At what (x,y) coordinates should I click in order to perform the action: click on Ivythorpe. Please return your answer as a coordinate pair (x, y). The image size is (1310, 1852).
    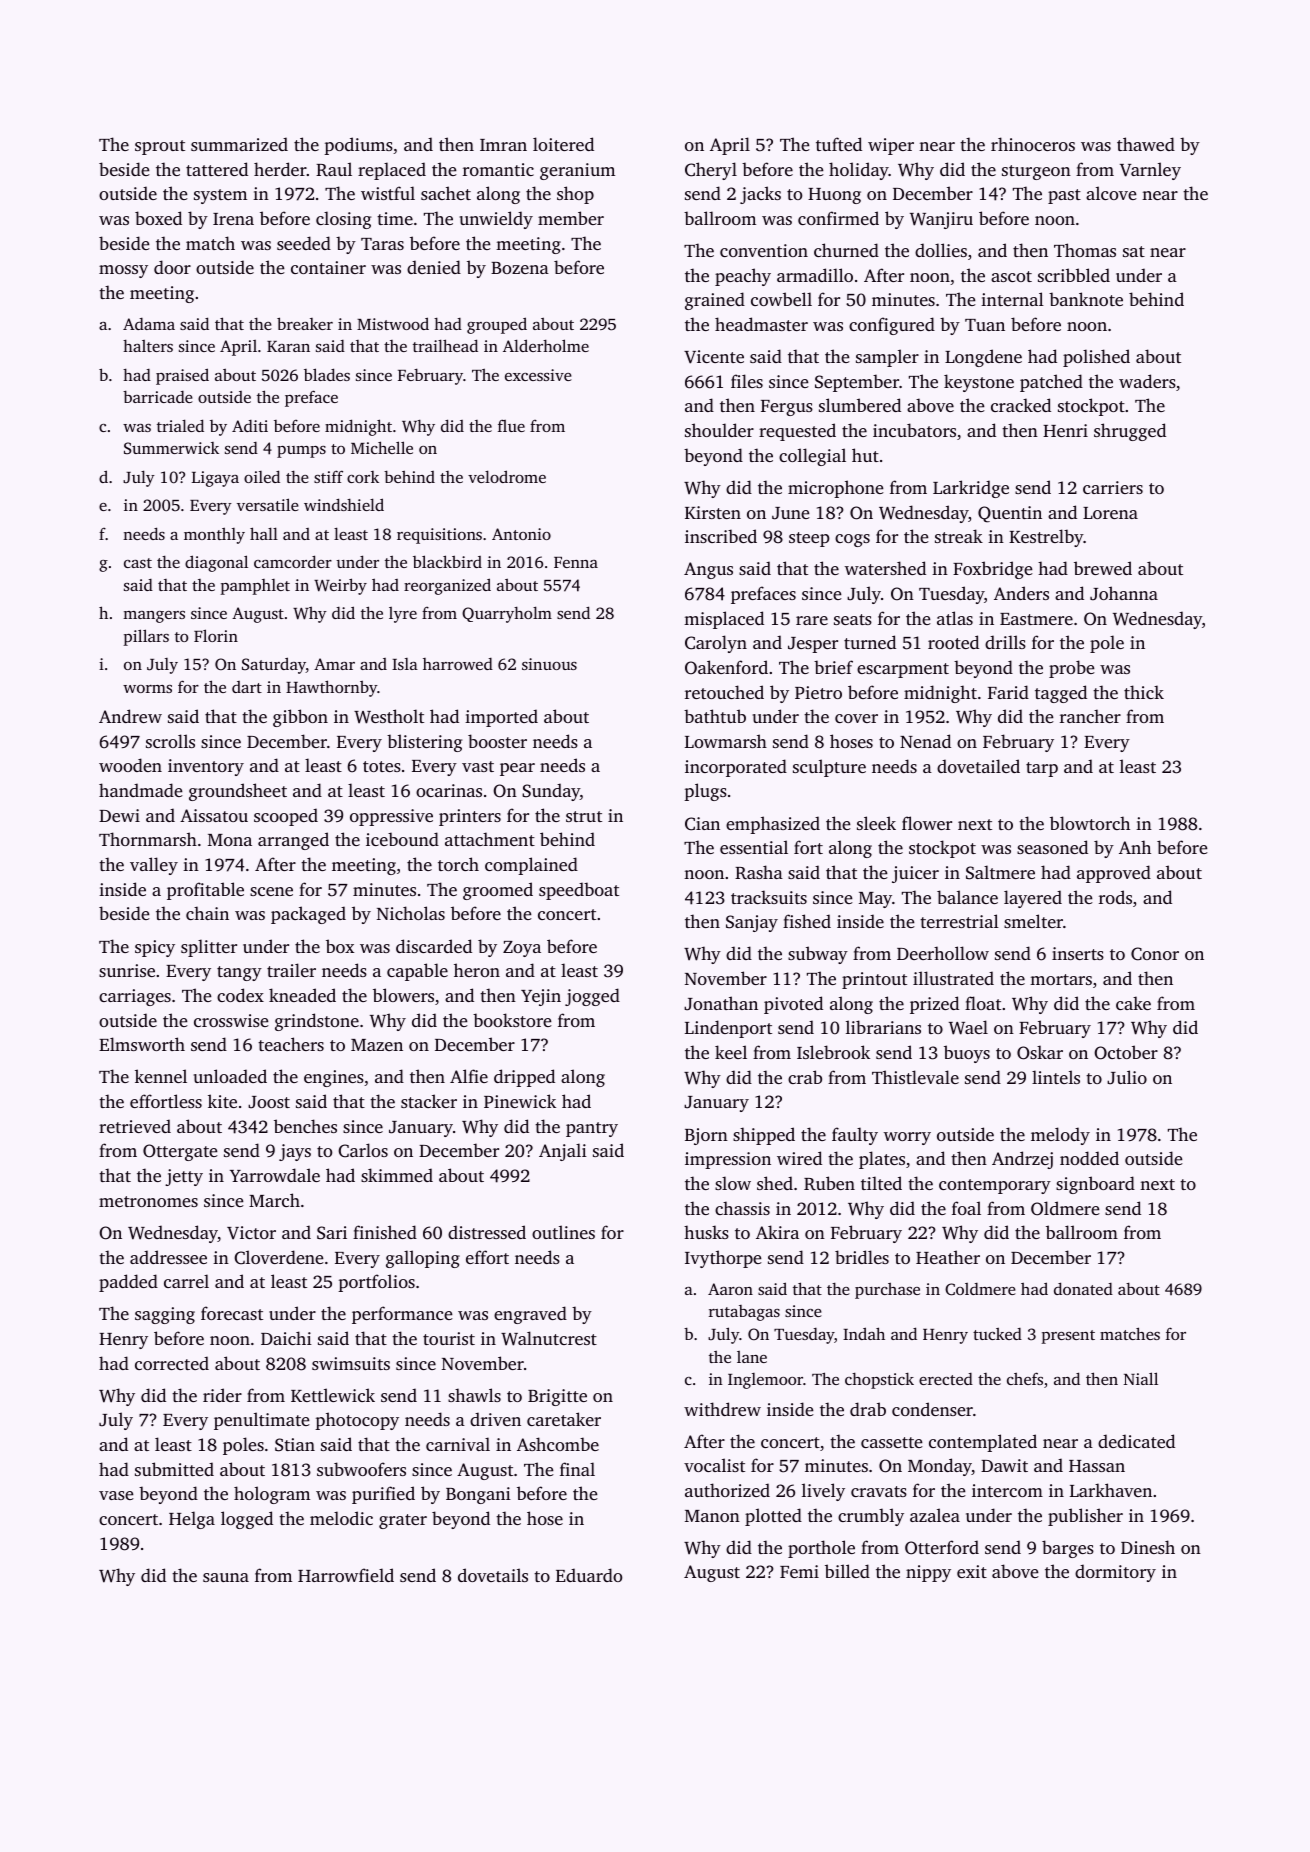
    Looking at the image, I should click on (723, 1259).
